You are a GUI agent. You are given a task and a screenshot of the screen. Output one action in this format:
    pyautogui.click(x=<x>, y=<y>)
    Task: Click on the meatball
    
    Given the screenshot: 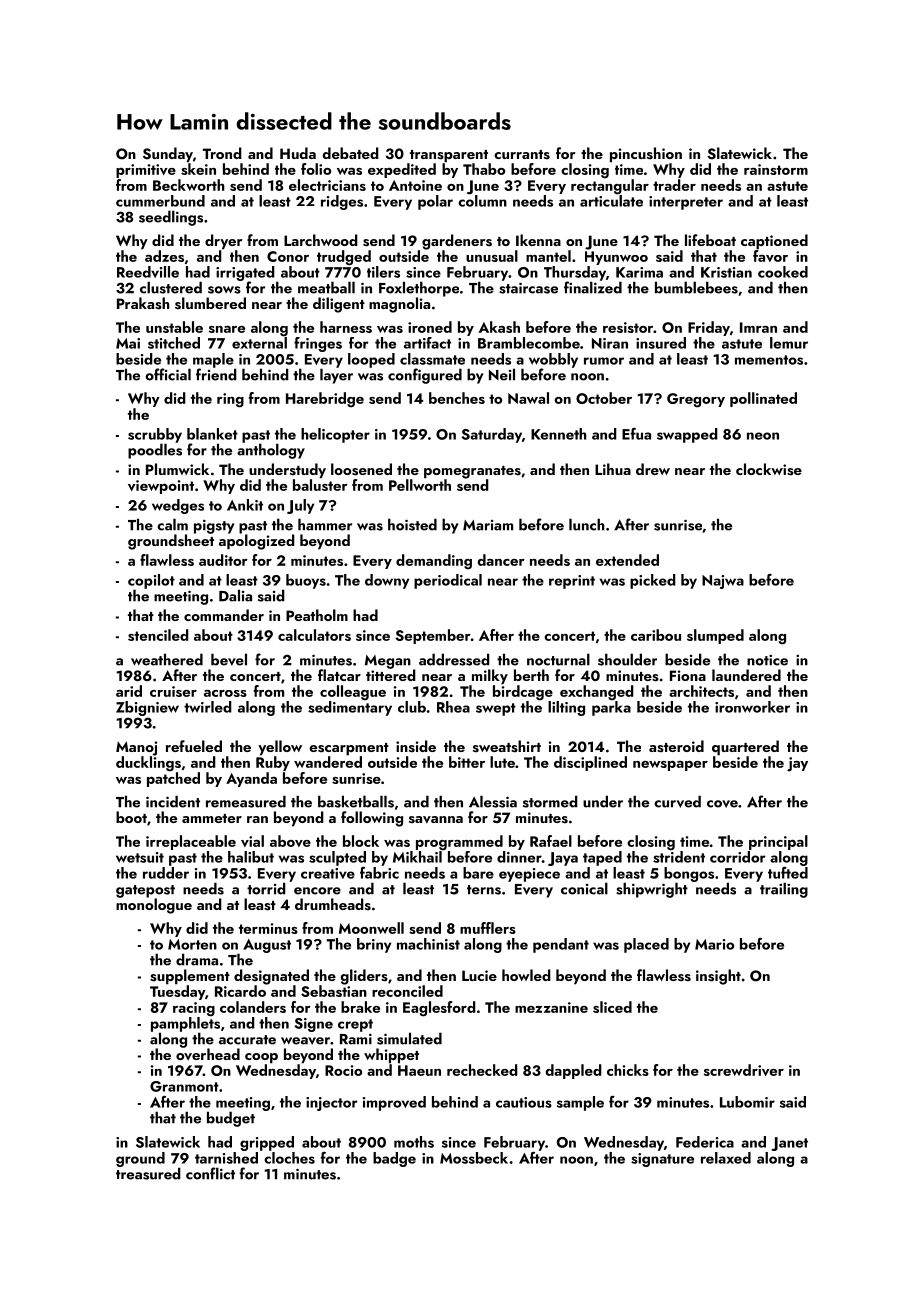 What is the action you would take?
    pyautogui.click(x=326, y=287)
